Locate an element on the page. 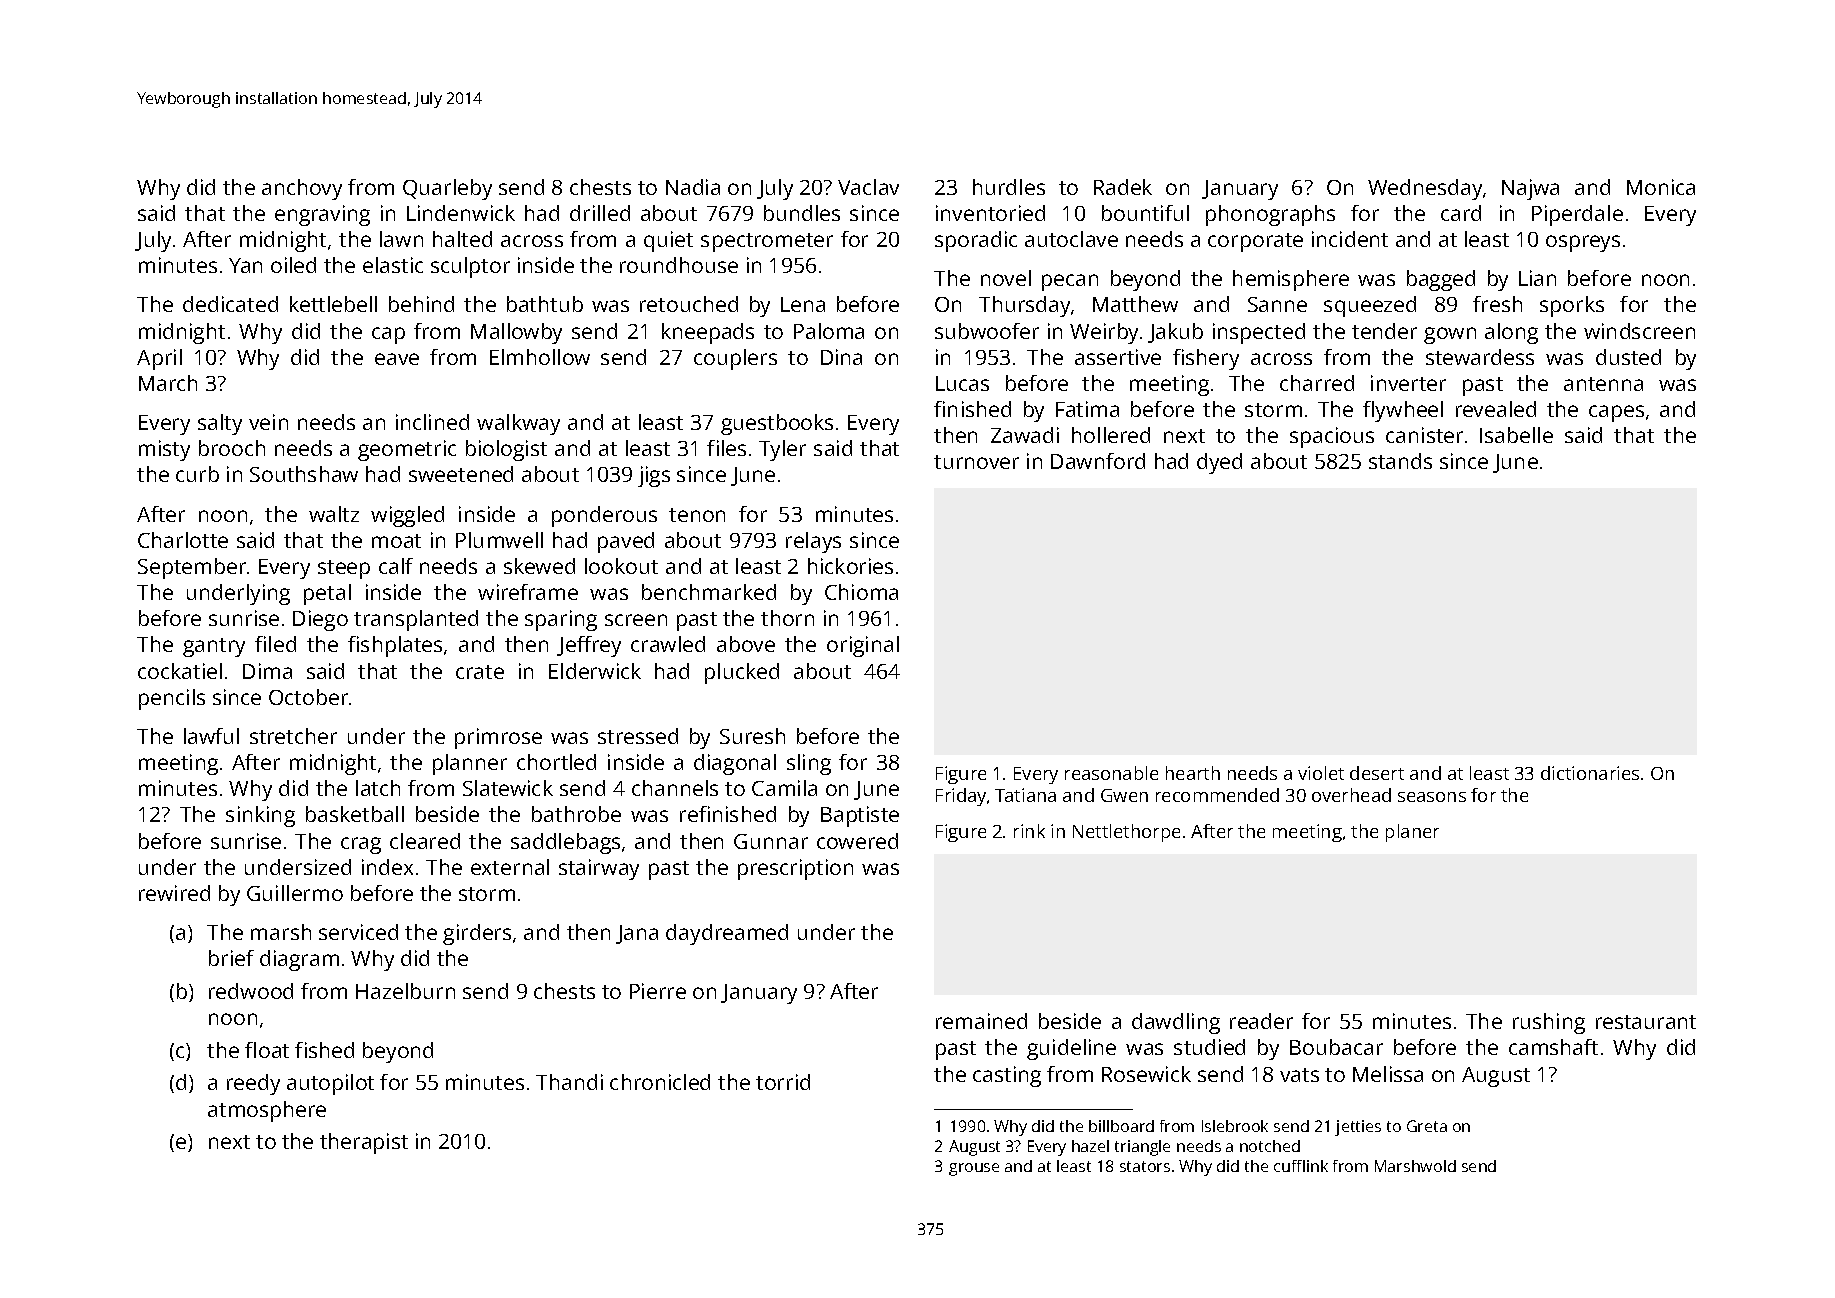 The image size is (1835, 1298). therapist is located at coordinates (364, 1143).
